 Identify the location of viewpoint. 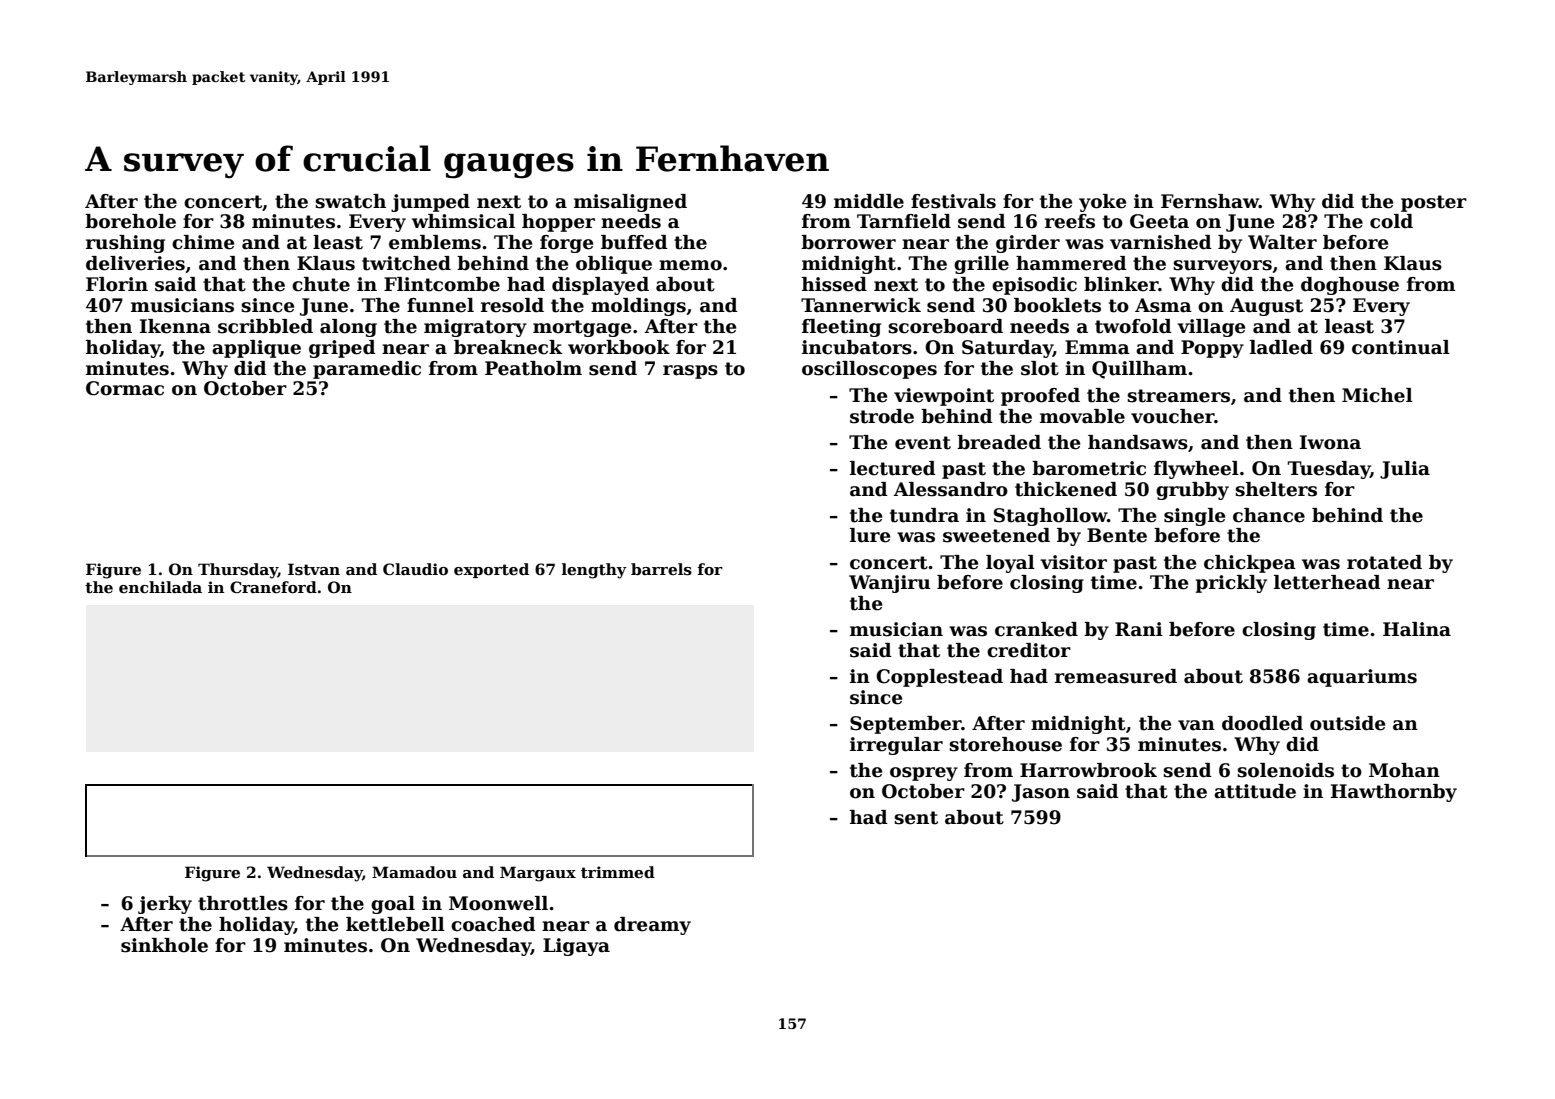
(944, 397).
